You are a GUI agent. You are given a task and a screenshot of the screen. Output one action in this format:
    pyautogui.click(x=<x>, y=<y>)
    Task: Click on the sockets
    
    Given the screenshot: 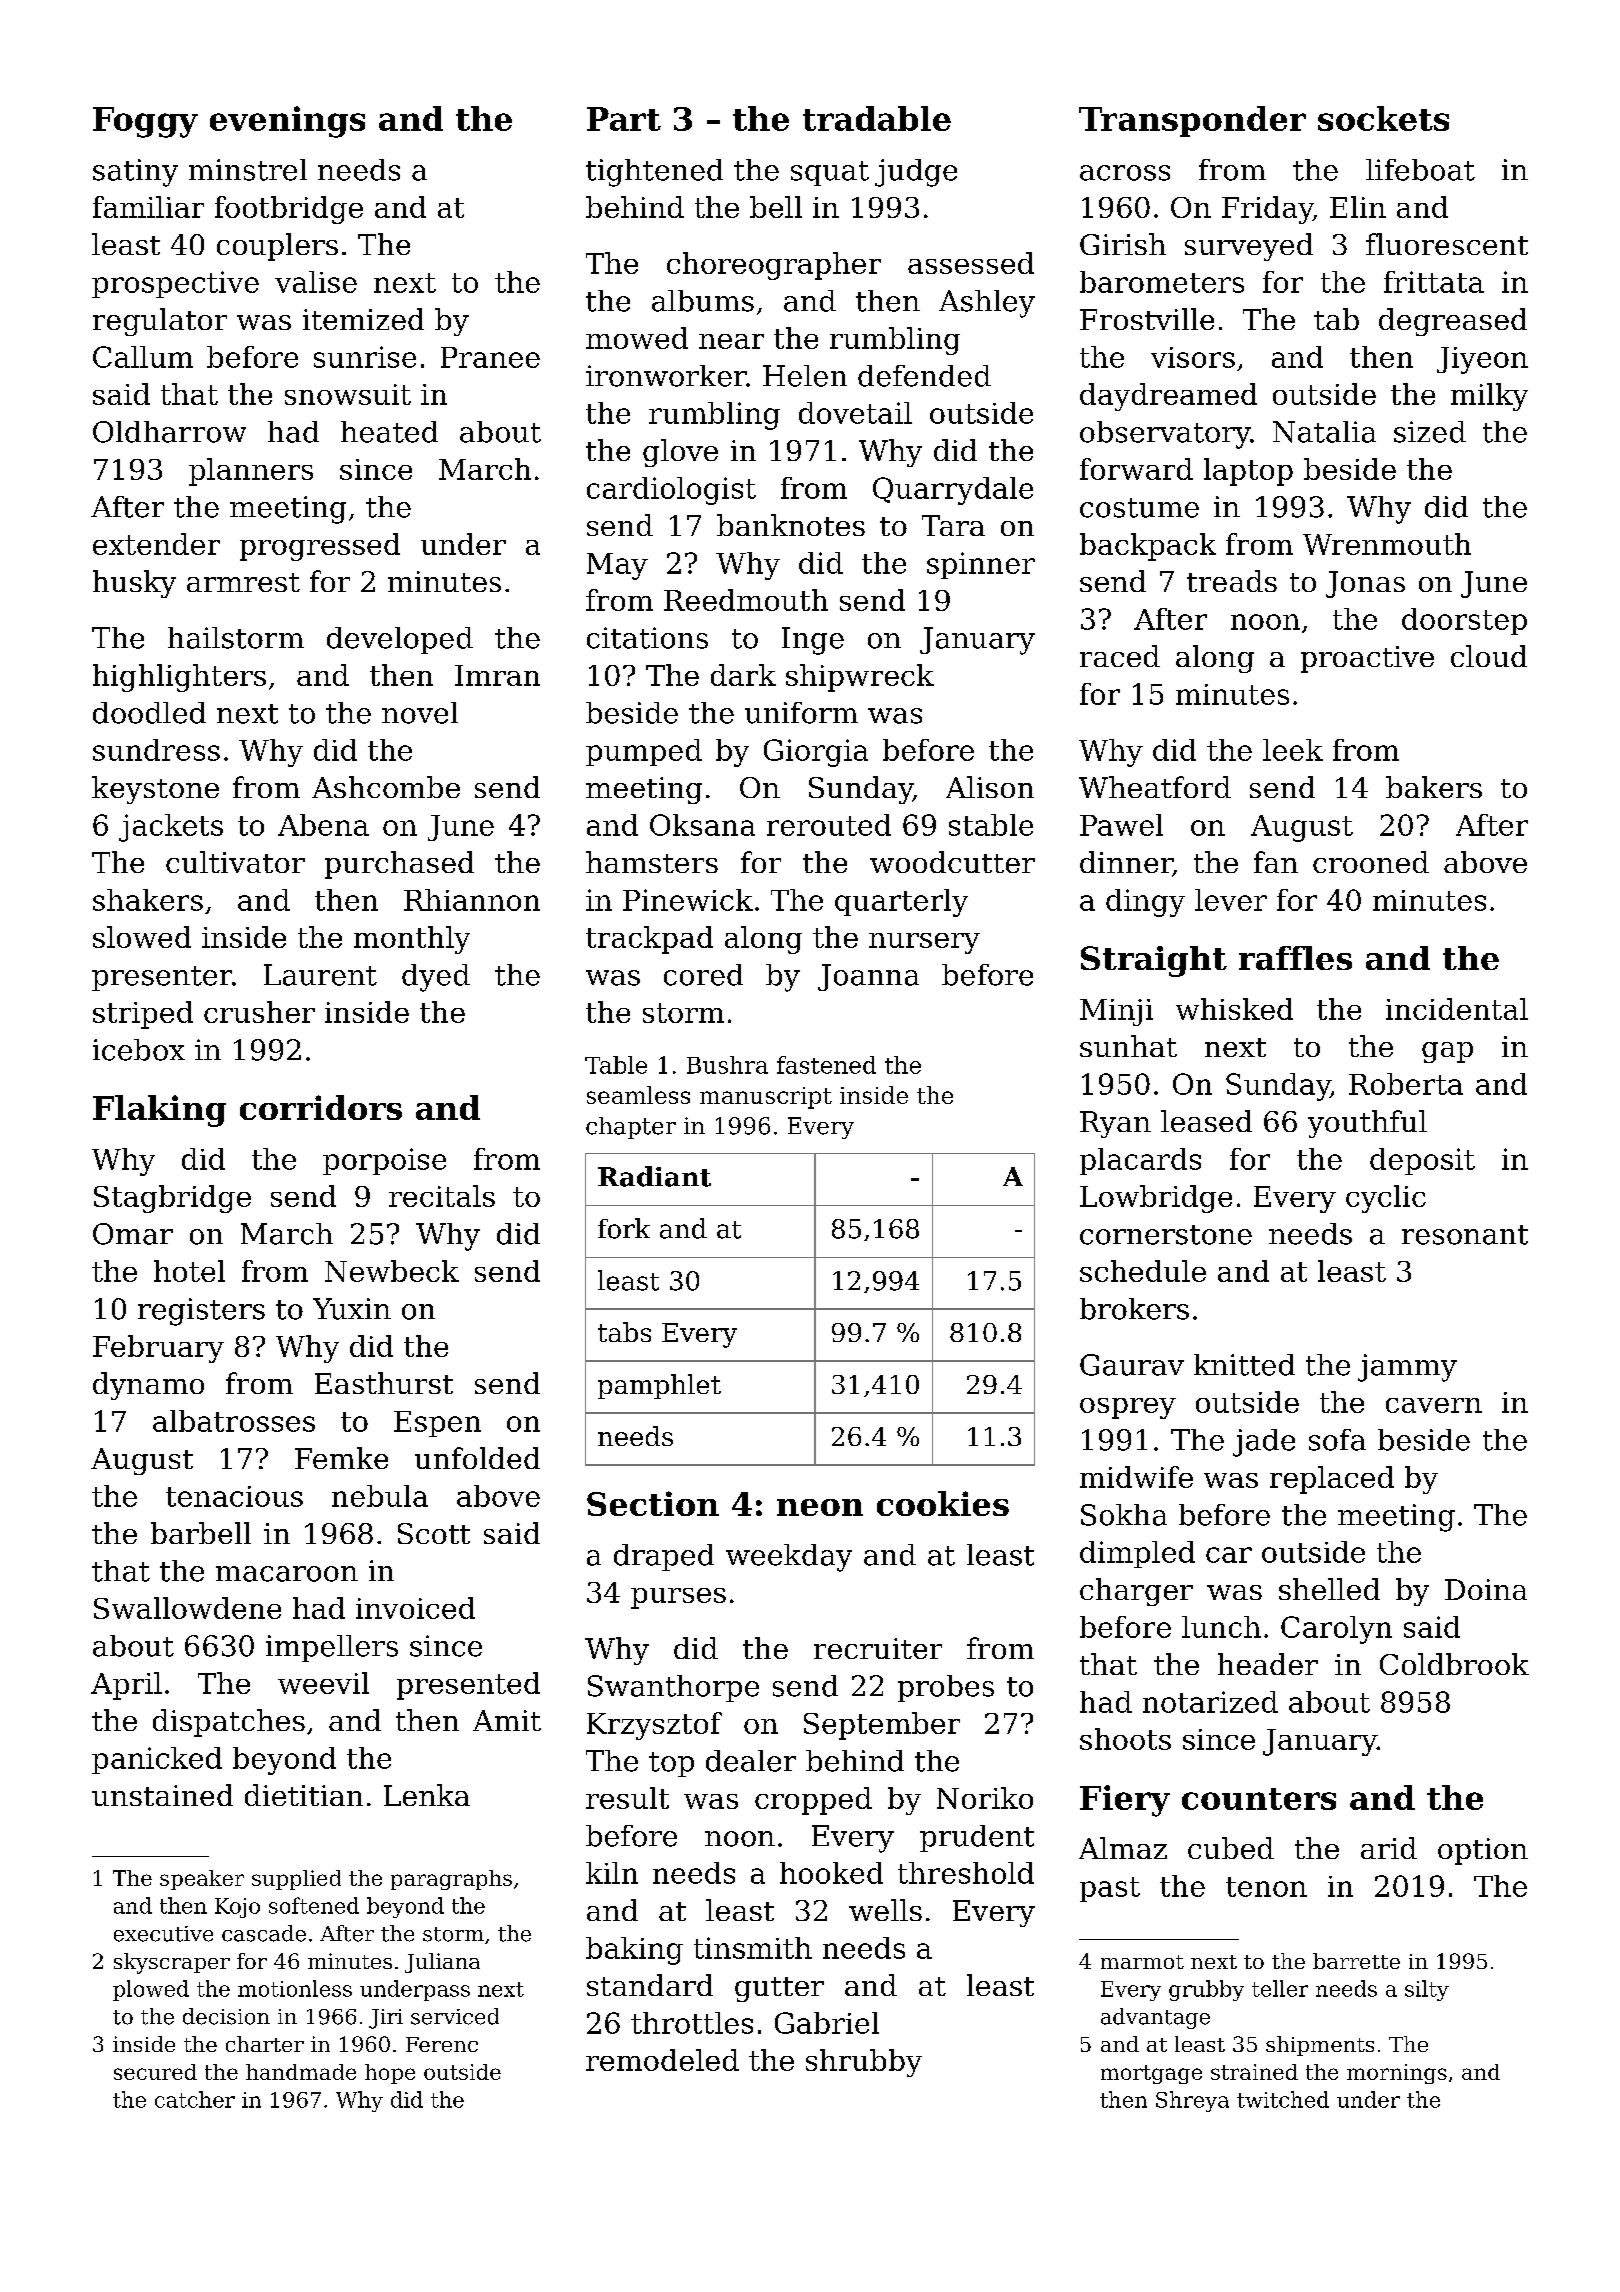 What is the action you would take?
    pyautogui.click(x=1383, y=118)
